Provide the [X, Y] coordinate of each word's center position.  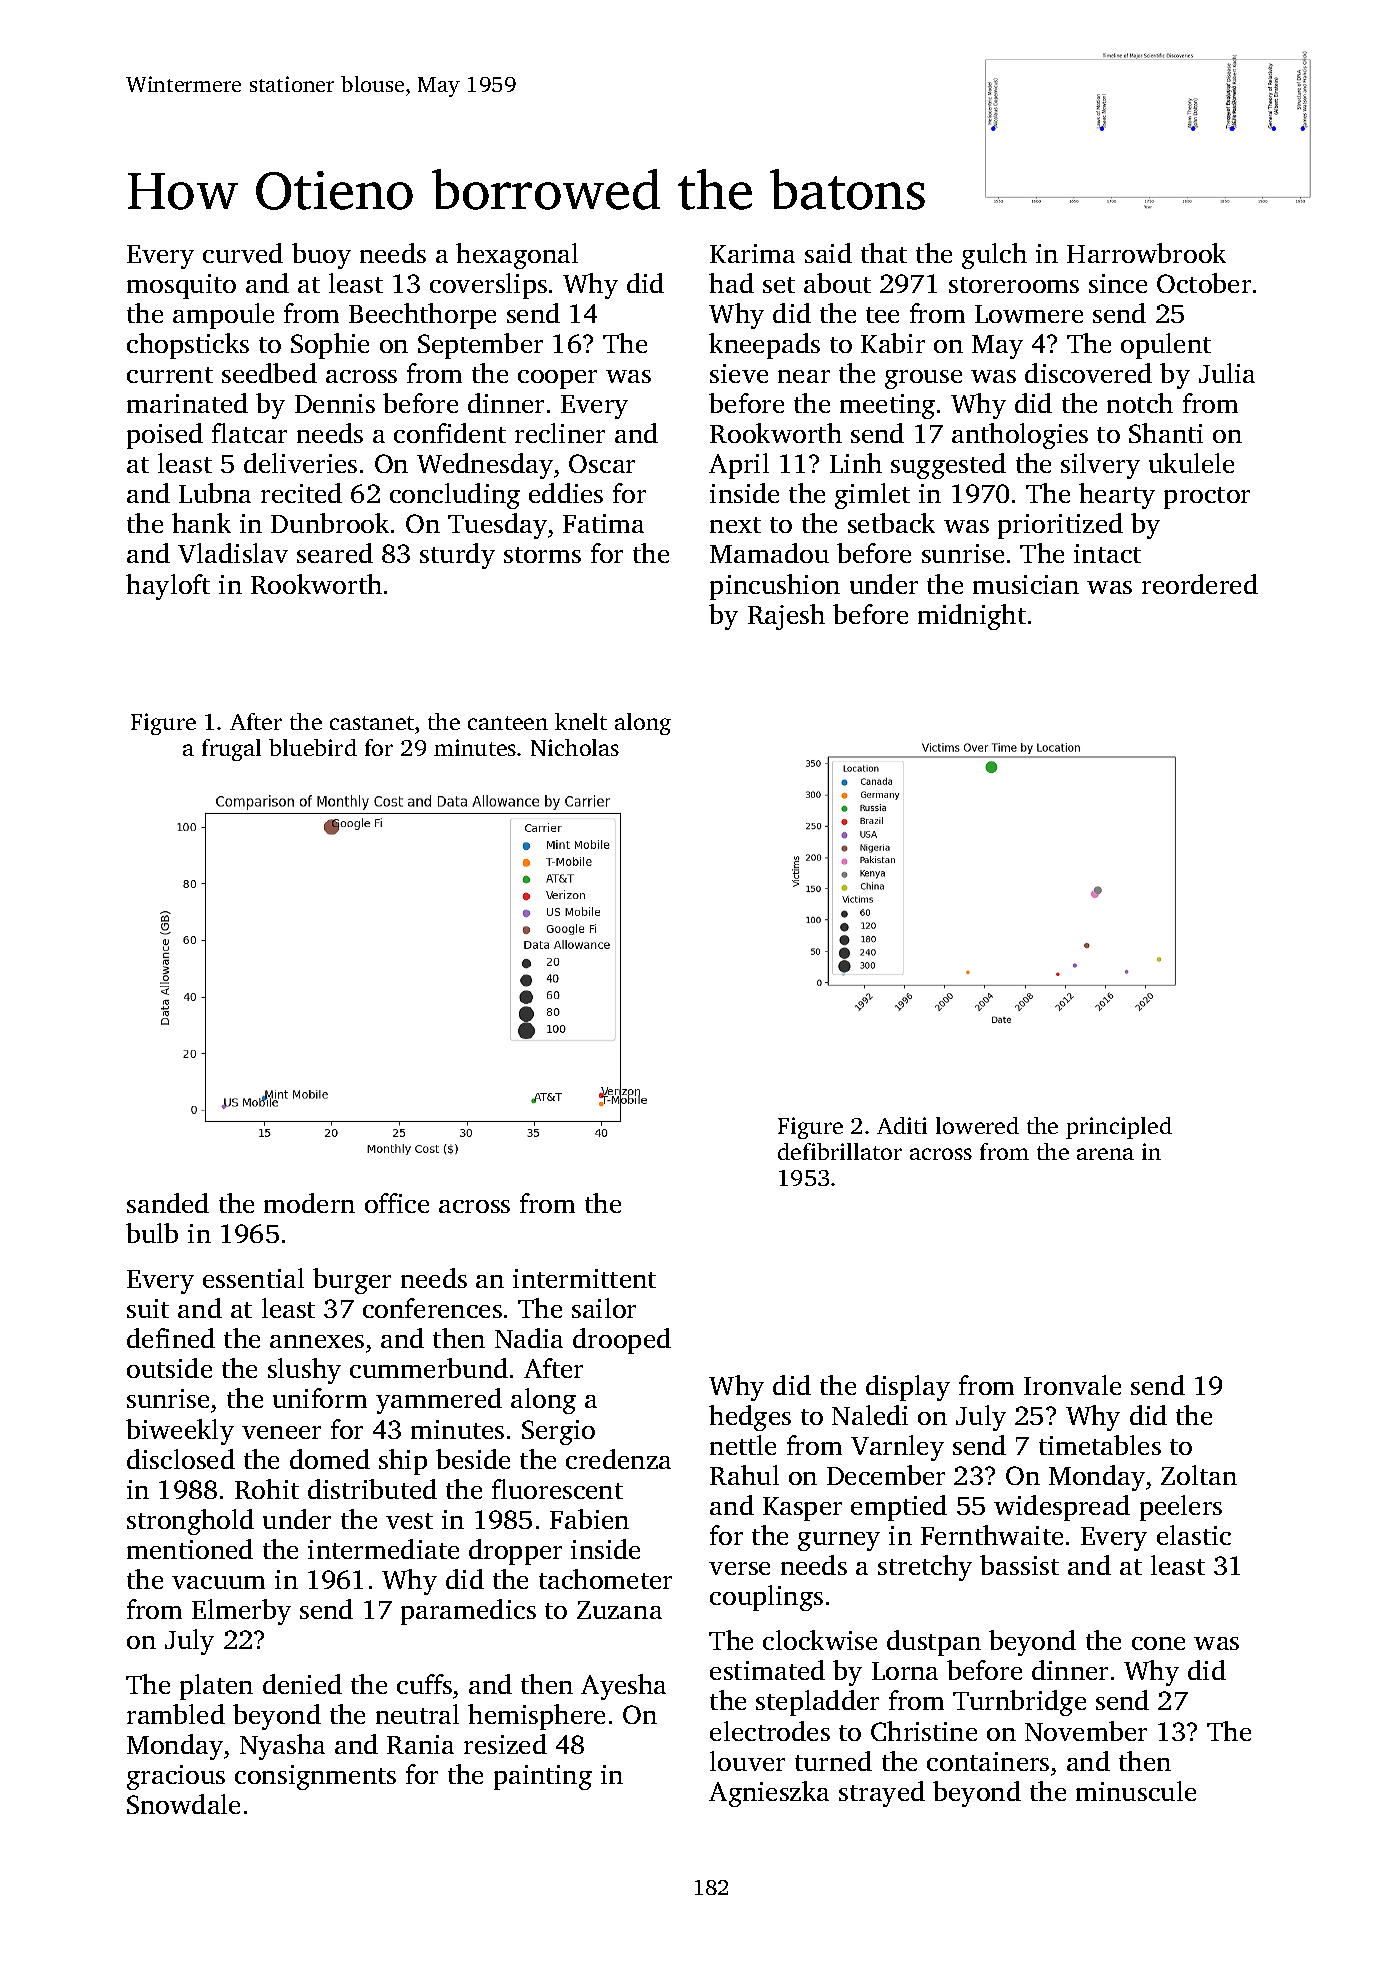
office [397, 1203]
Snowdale [183, 1804]
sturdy [457, 556]
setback [891, 523]
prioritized [1060, 526]
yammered [439, 1401]
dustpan [934, 1643]
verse [739, 1568]
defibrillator [840, 1151]
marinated [187, 403]
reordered [1200, 584]
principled [1119, 1128]
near [804, 376]
